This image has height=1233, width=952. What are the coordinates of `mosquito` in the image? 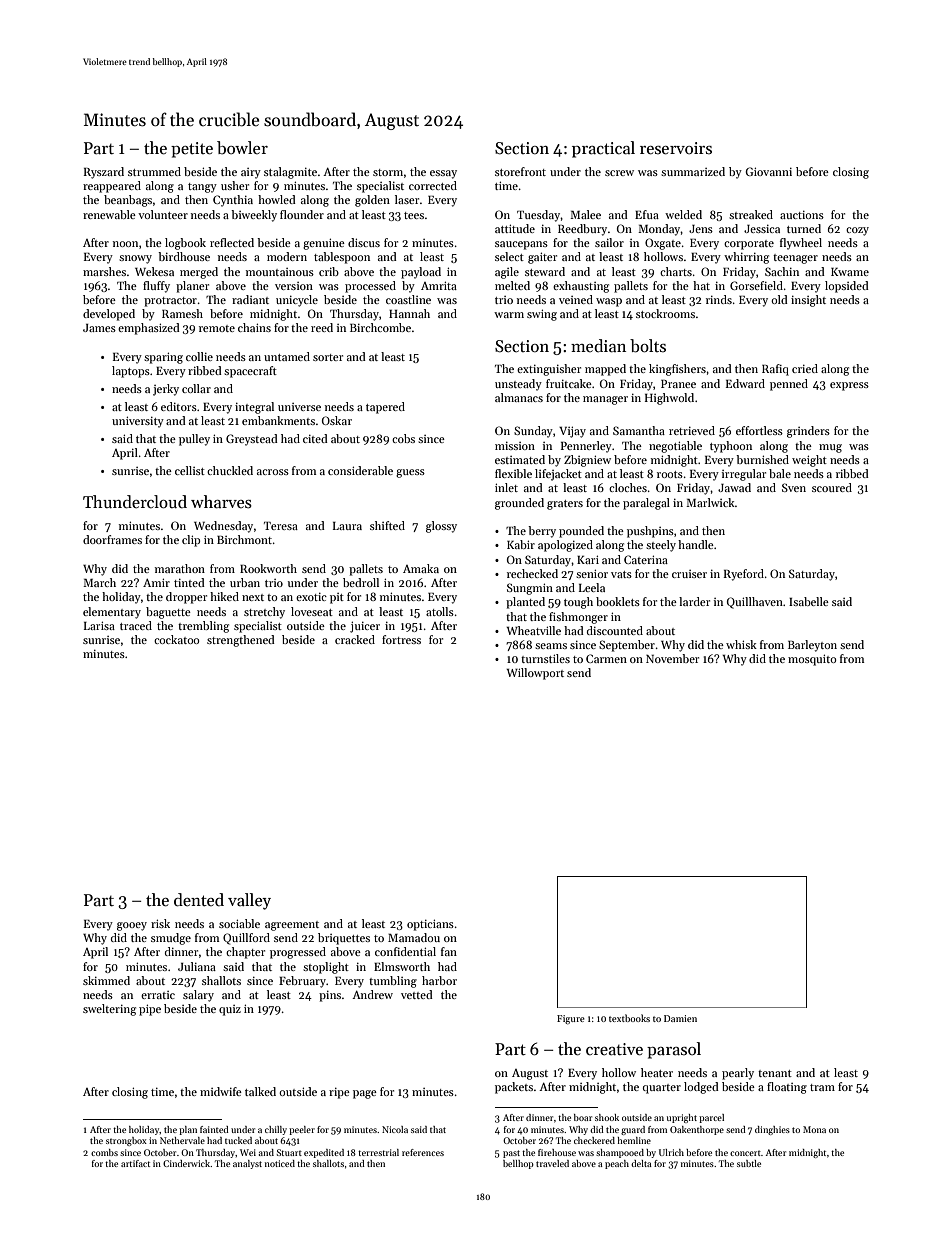 It's located at (812, 660).
